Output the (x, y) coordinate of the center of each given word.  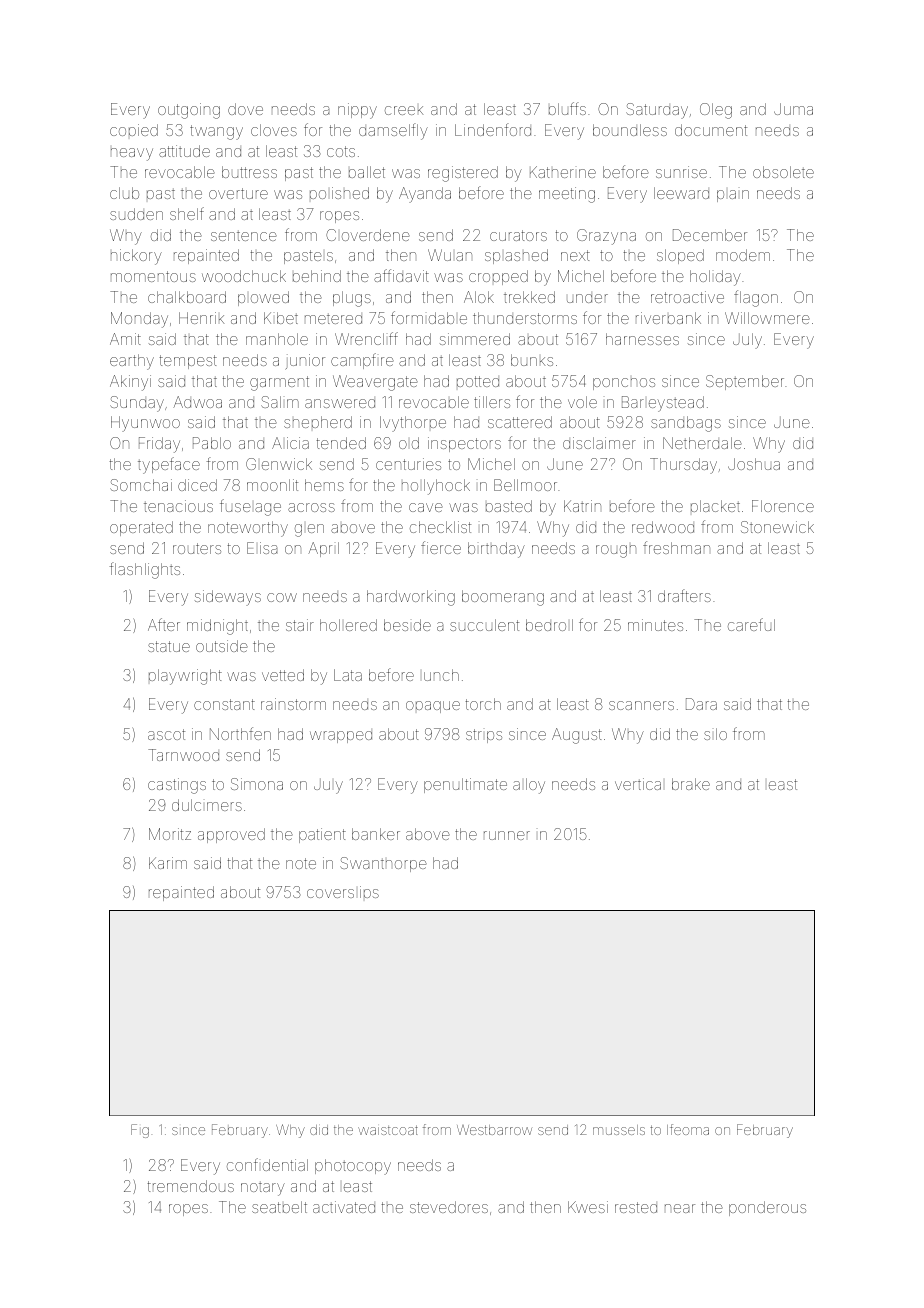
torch (483, 704)
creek (404, 110)
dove (245, 109)
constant (224, 704)
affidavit (401, 275)
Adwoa (197, 402)
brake (691, 784)
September (745, 382)
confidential (267, 1164)
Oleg (716, 111)
